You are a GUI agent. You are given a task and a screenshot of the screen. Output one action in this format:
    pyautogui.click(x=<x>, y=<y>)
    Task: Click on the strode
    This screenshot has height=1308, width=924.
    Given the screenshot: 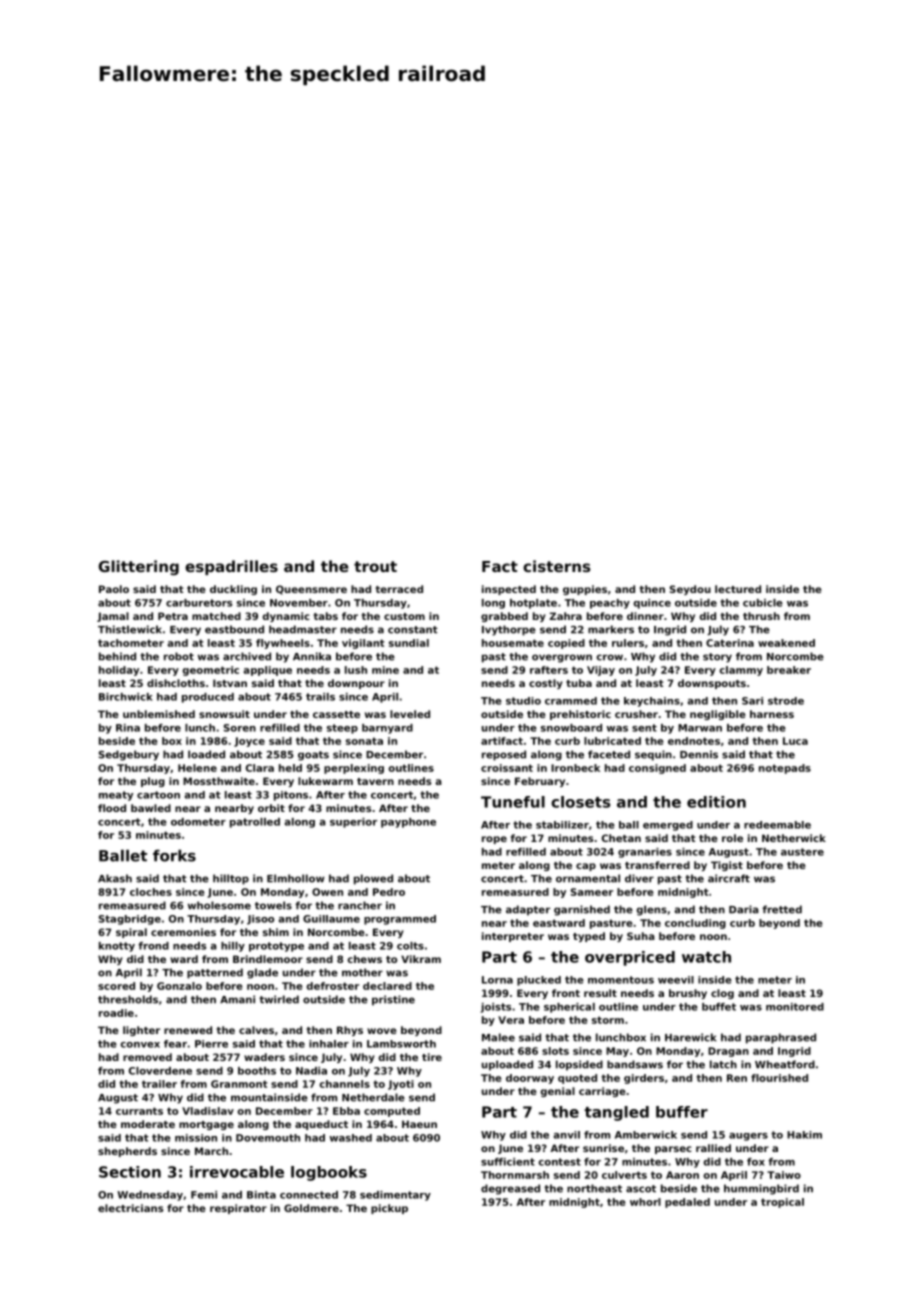 What is the action you would take?
    pyautogui.click(x=786, y=701)
